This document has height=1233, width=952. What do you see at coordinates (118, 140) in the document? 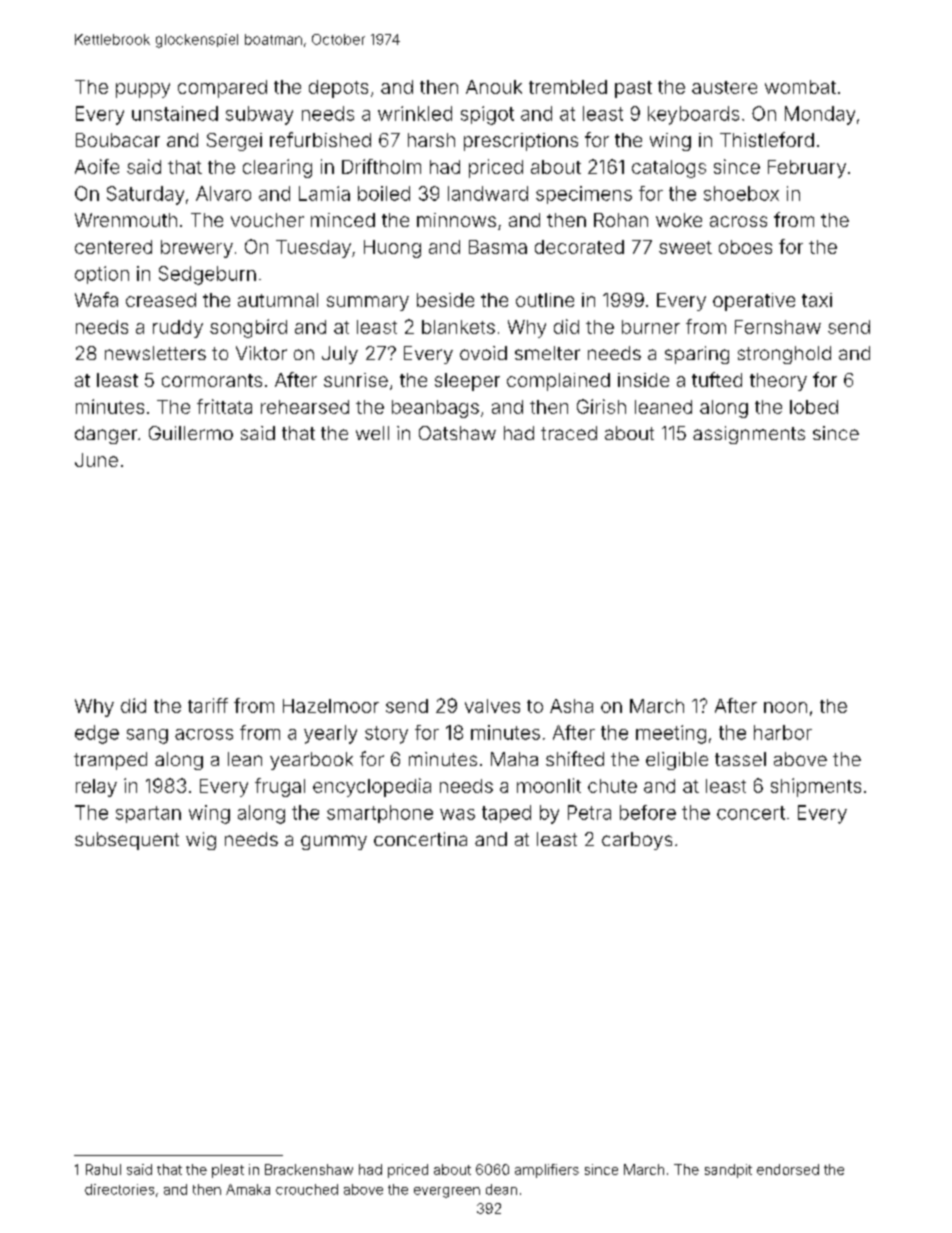
I see `Boubacar` at bounding box center [118, 140].
